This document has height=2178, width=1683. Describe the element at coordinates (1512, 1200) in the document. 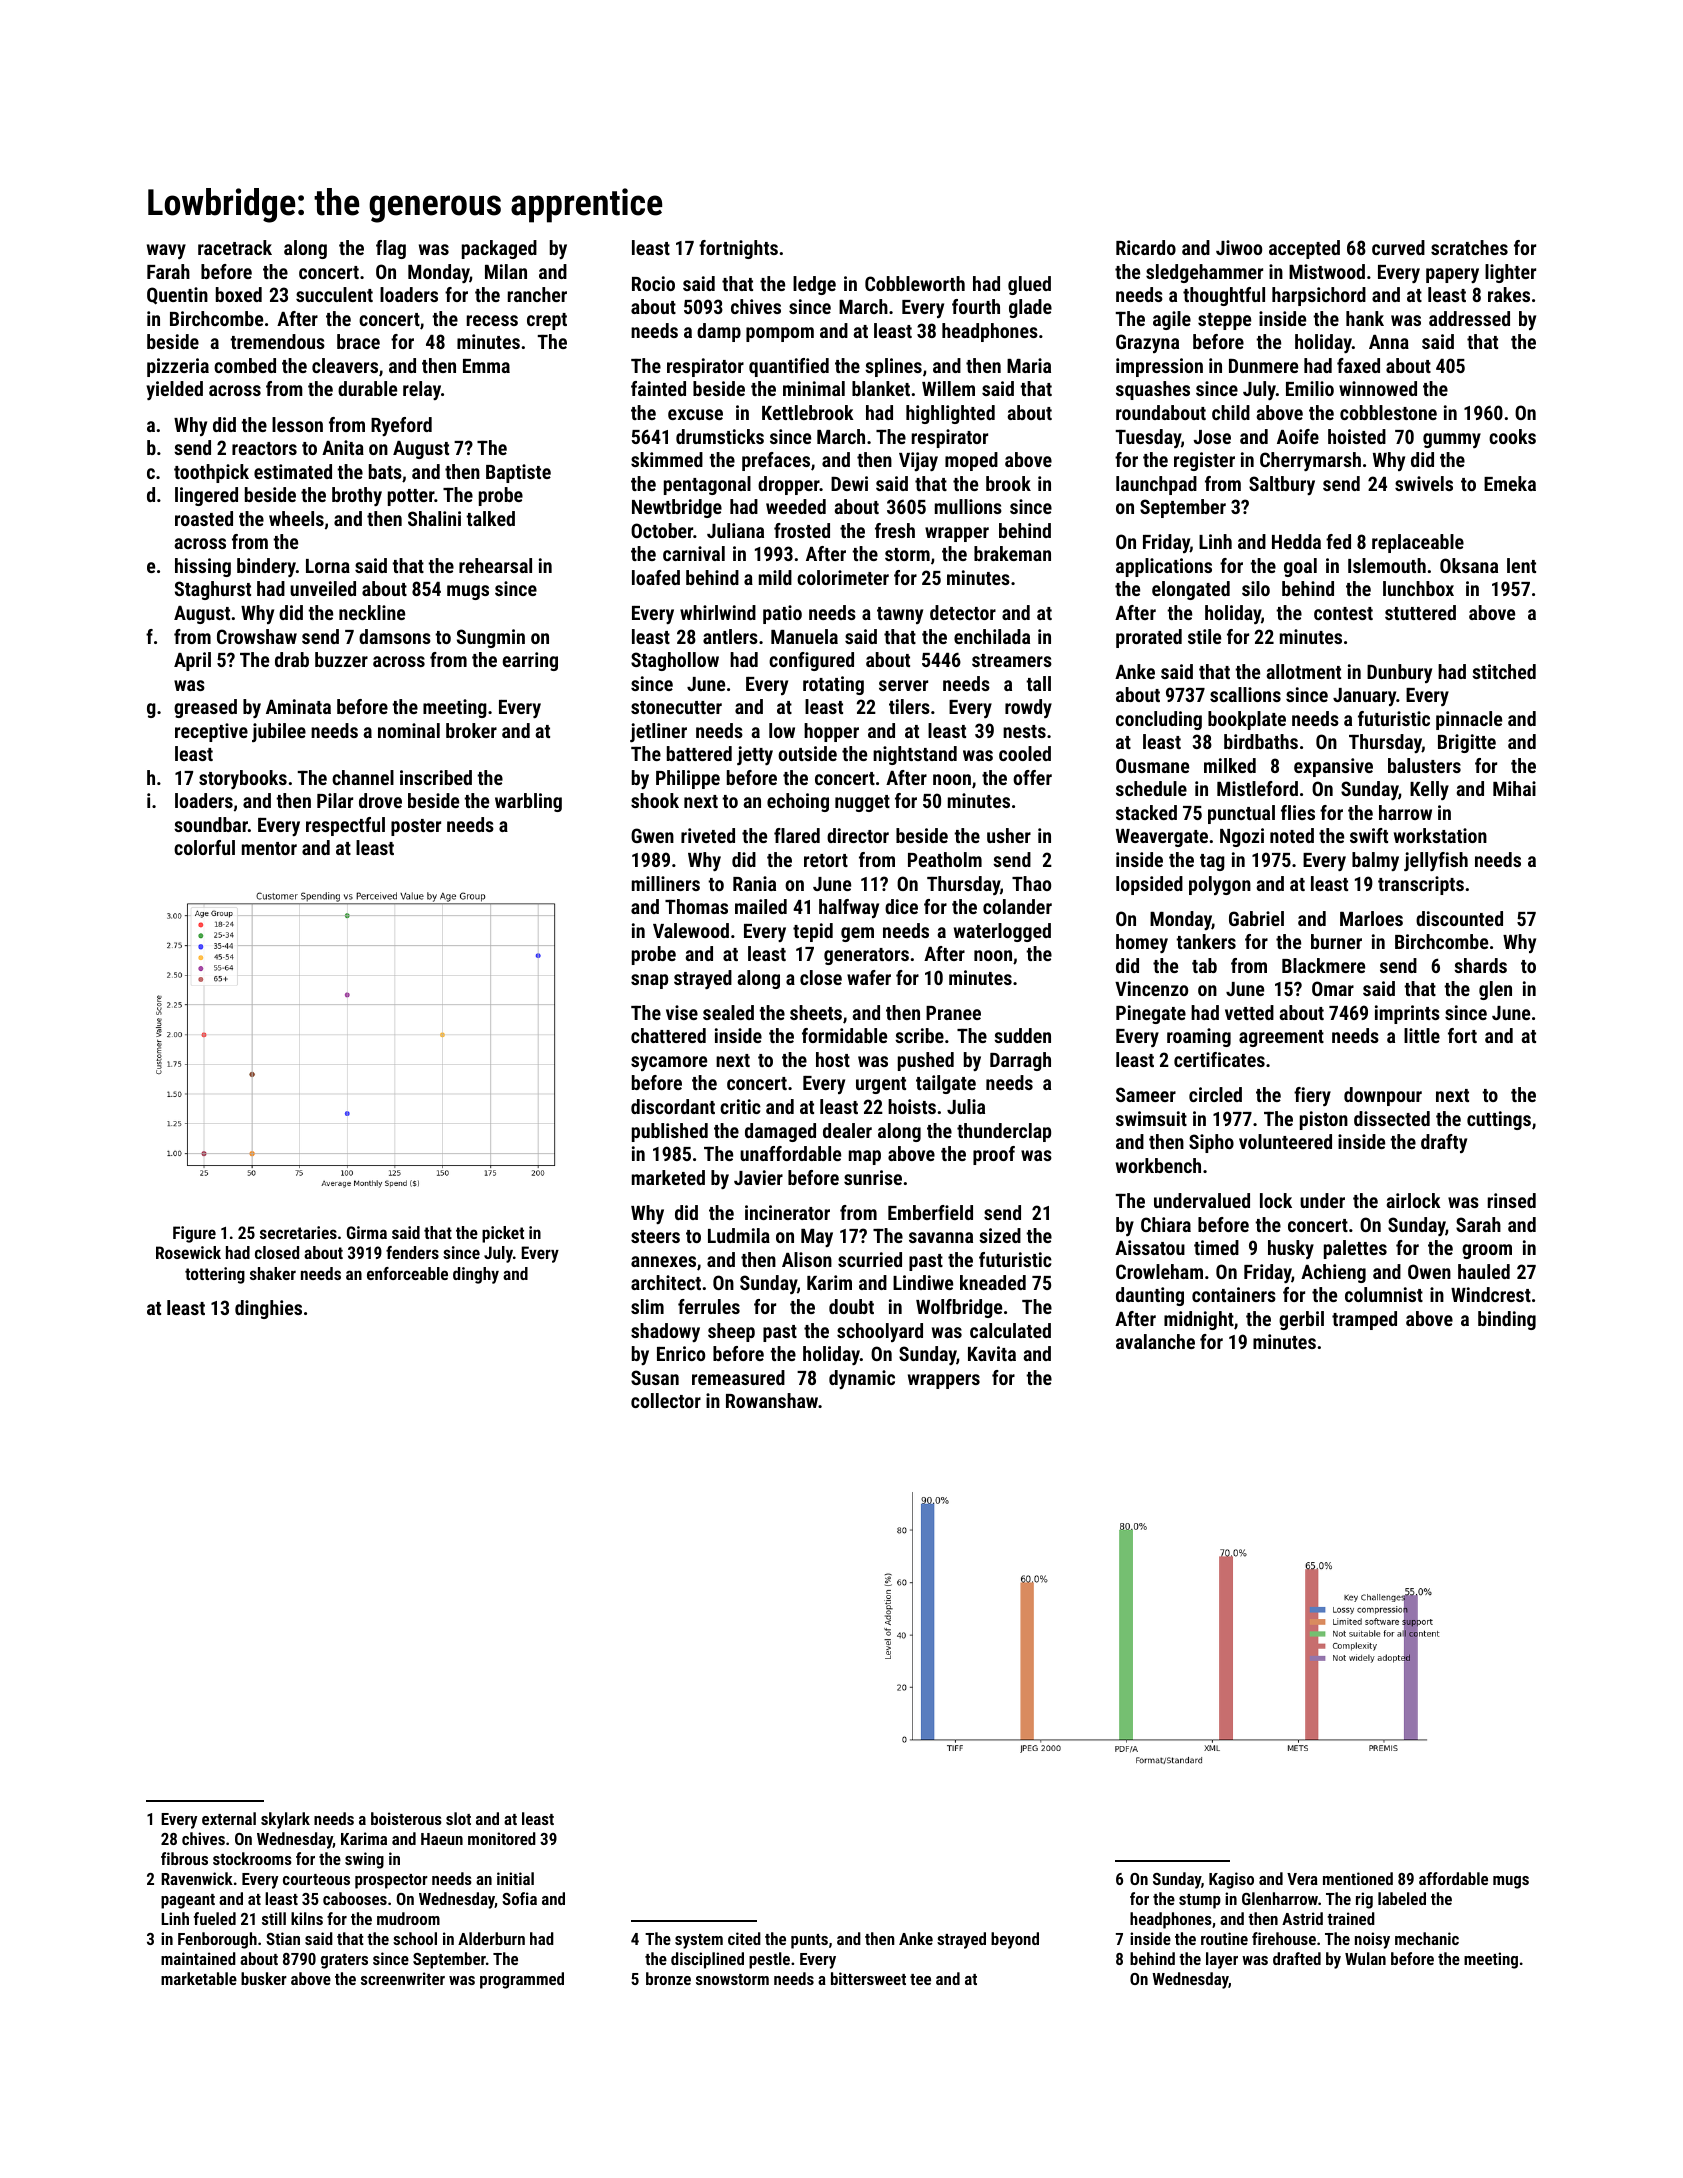

I see `rinsed` at that location.
